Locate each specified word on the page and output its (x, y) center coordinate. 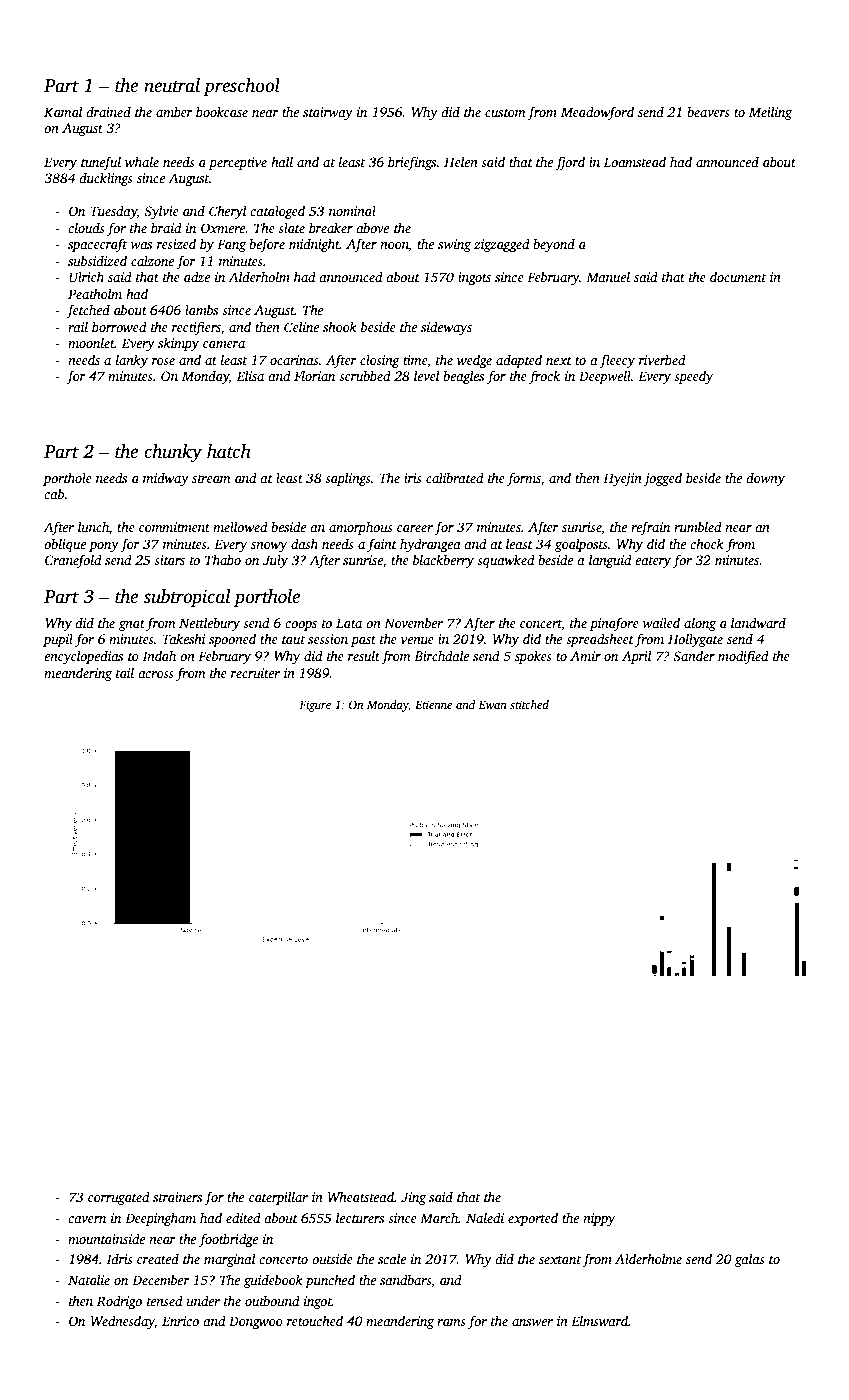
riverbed (662, 359)
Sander (694, 655)
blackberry (443, 561)
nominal (352, 211)
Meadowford (597, 113)
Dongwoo (256, 1322)
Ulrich (86, 276)
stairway (328, 113)
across (156, 674)
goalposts (581, 545)
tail (125, 672)
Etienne (433, 704)
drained (108, 112)
